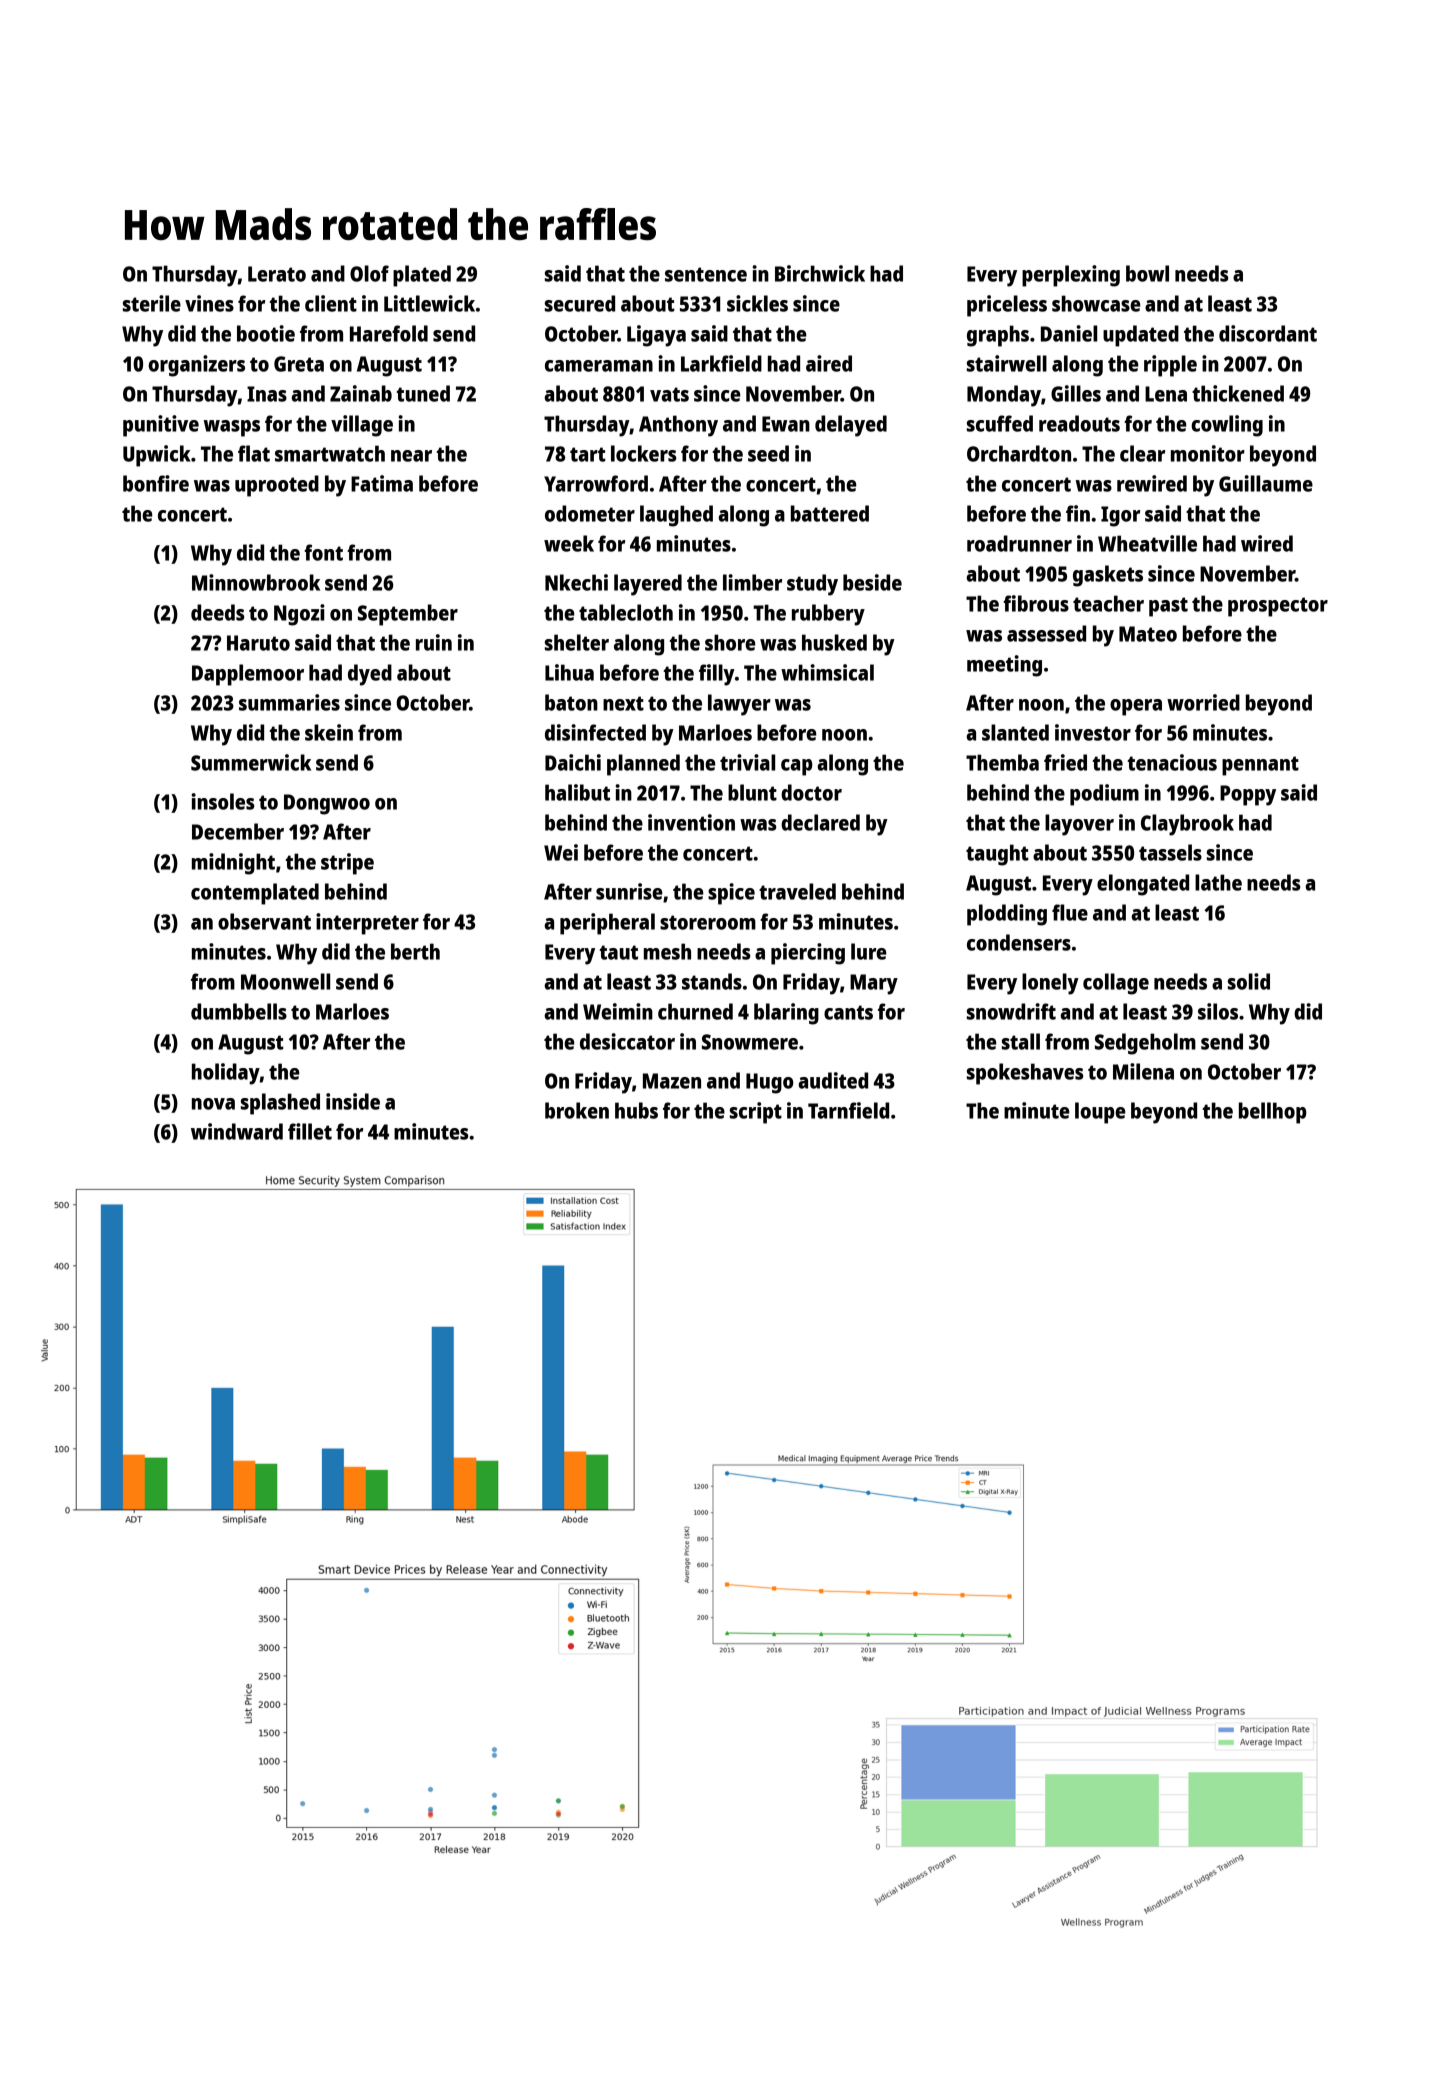 This page has height=2100, width=1450. What do you see at coordinates (577, 1110) in the page?
I see `broken` at bounding box center [577, 1110].
